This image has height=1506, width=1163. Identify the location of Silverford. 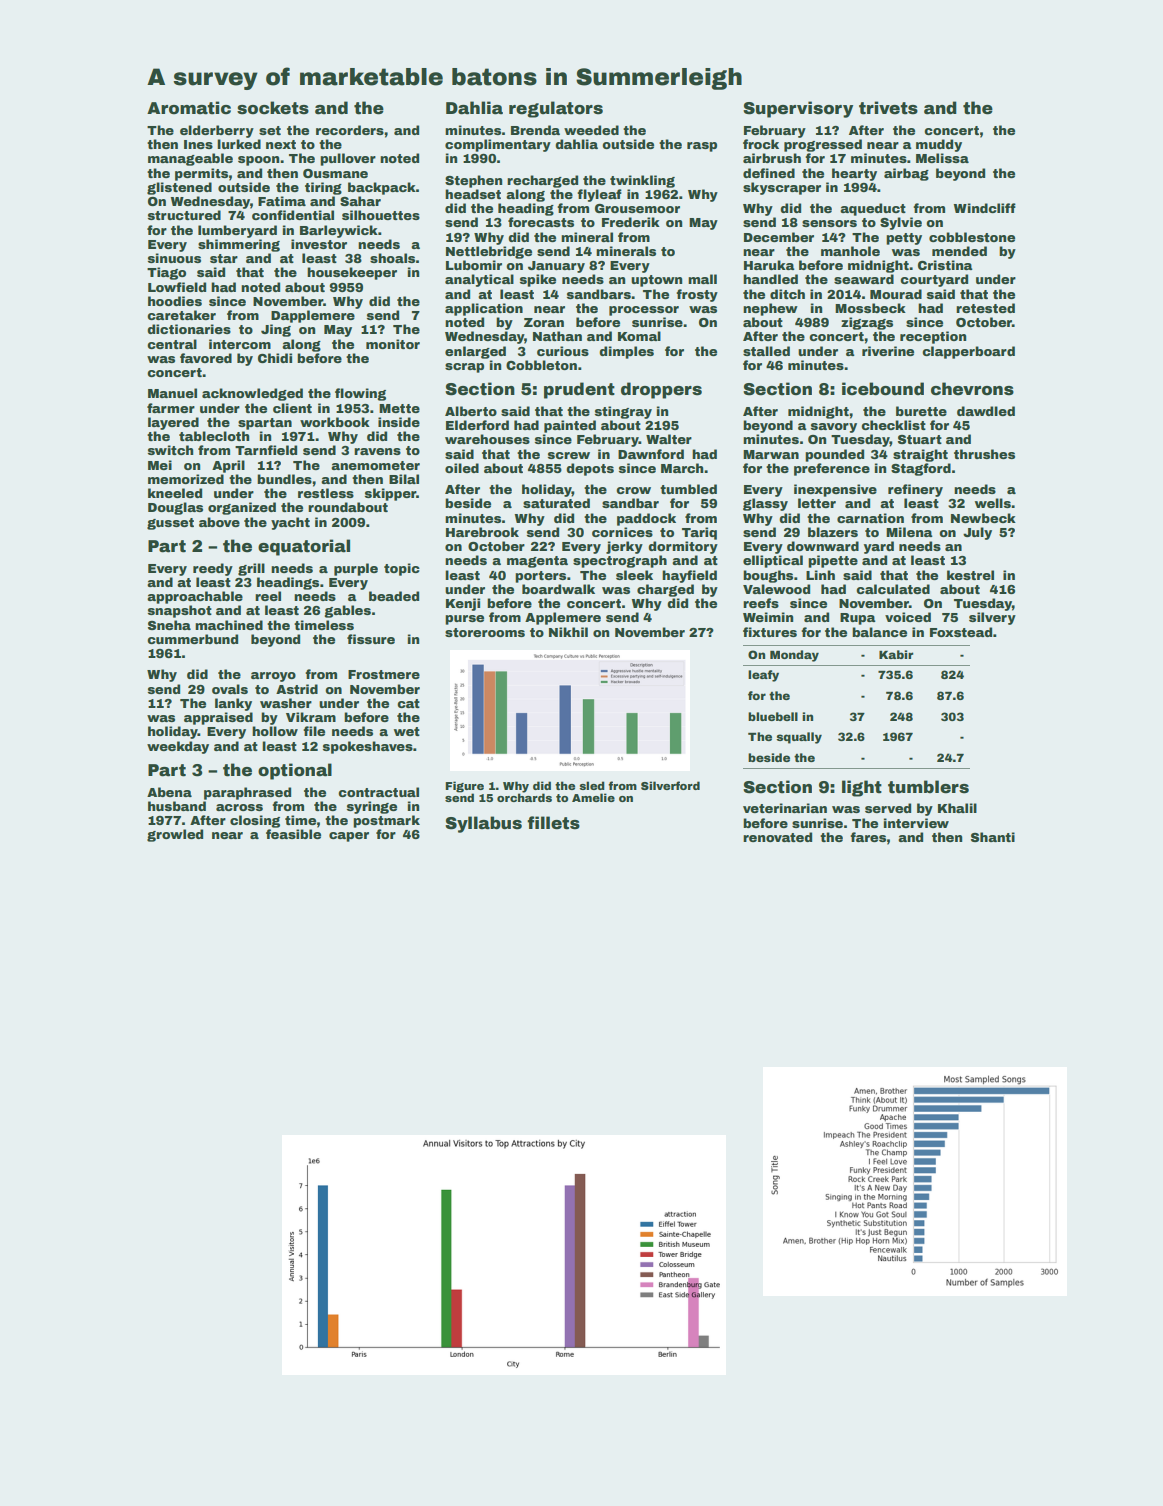
(670, 785).
